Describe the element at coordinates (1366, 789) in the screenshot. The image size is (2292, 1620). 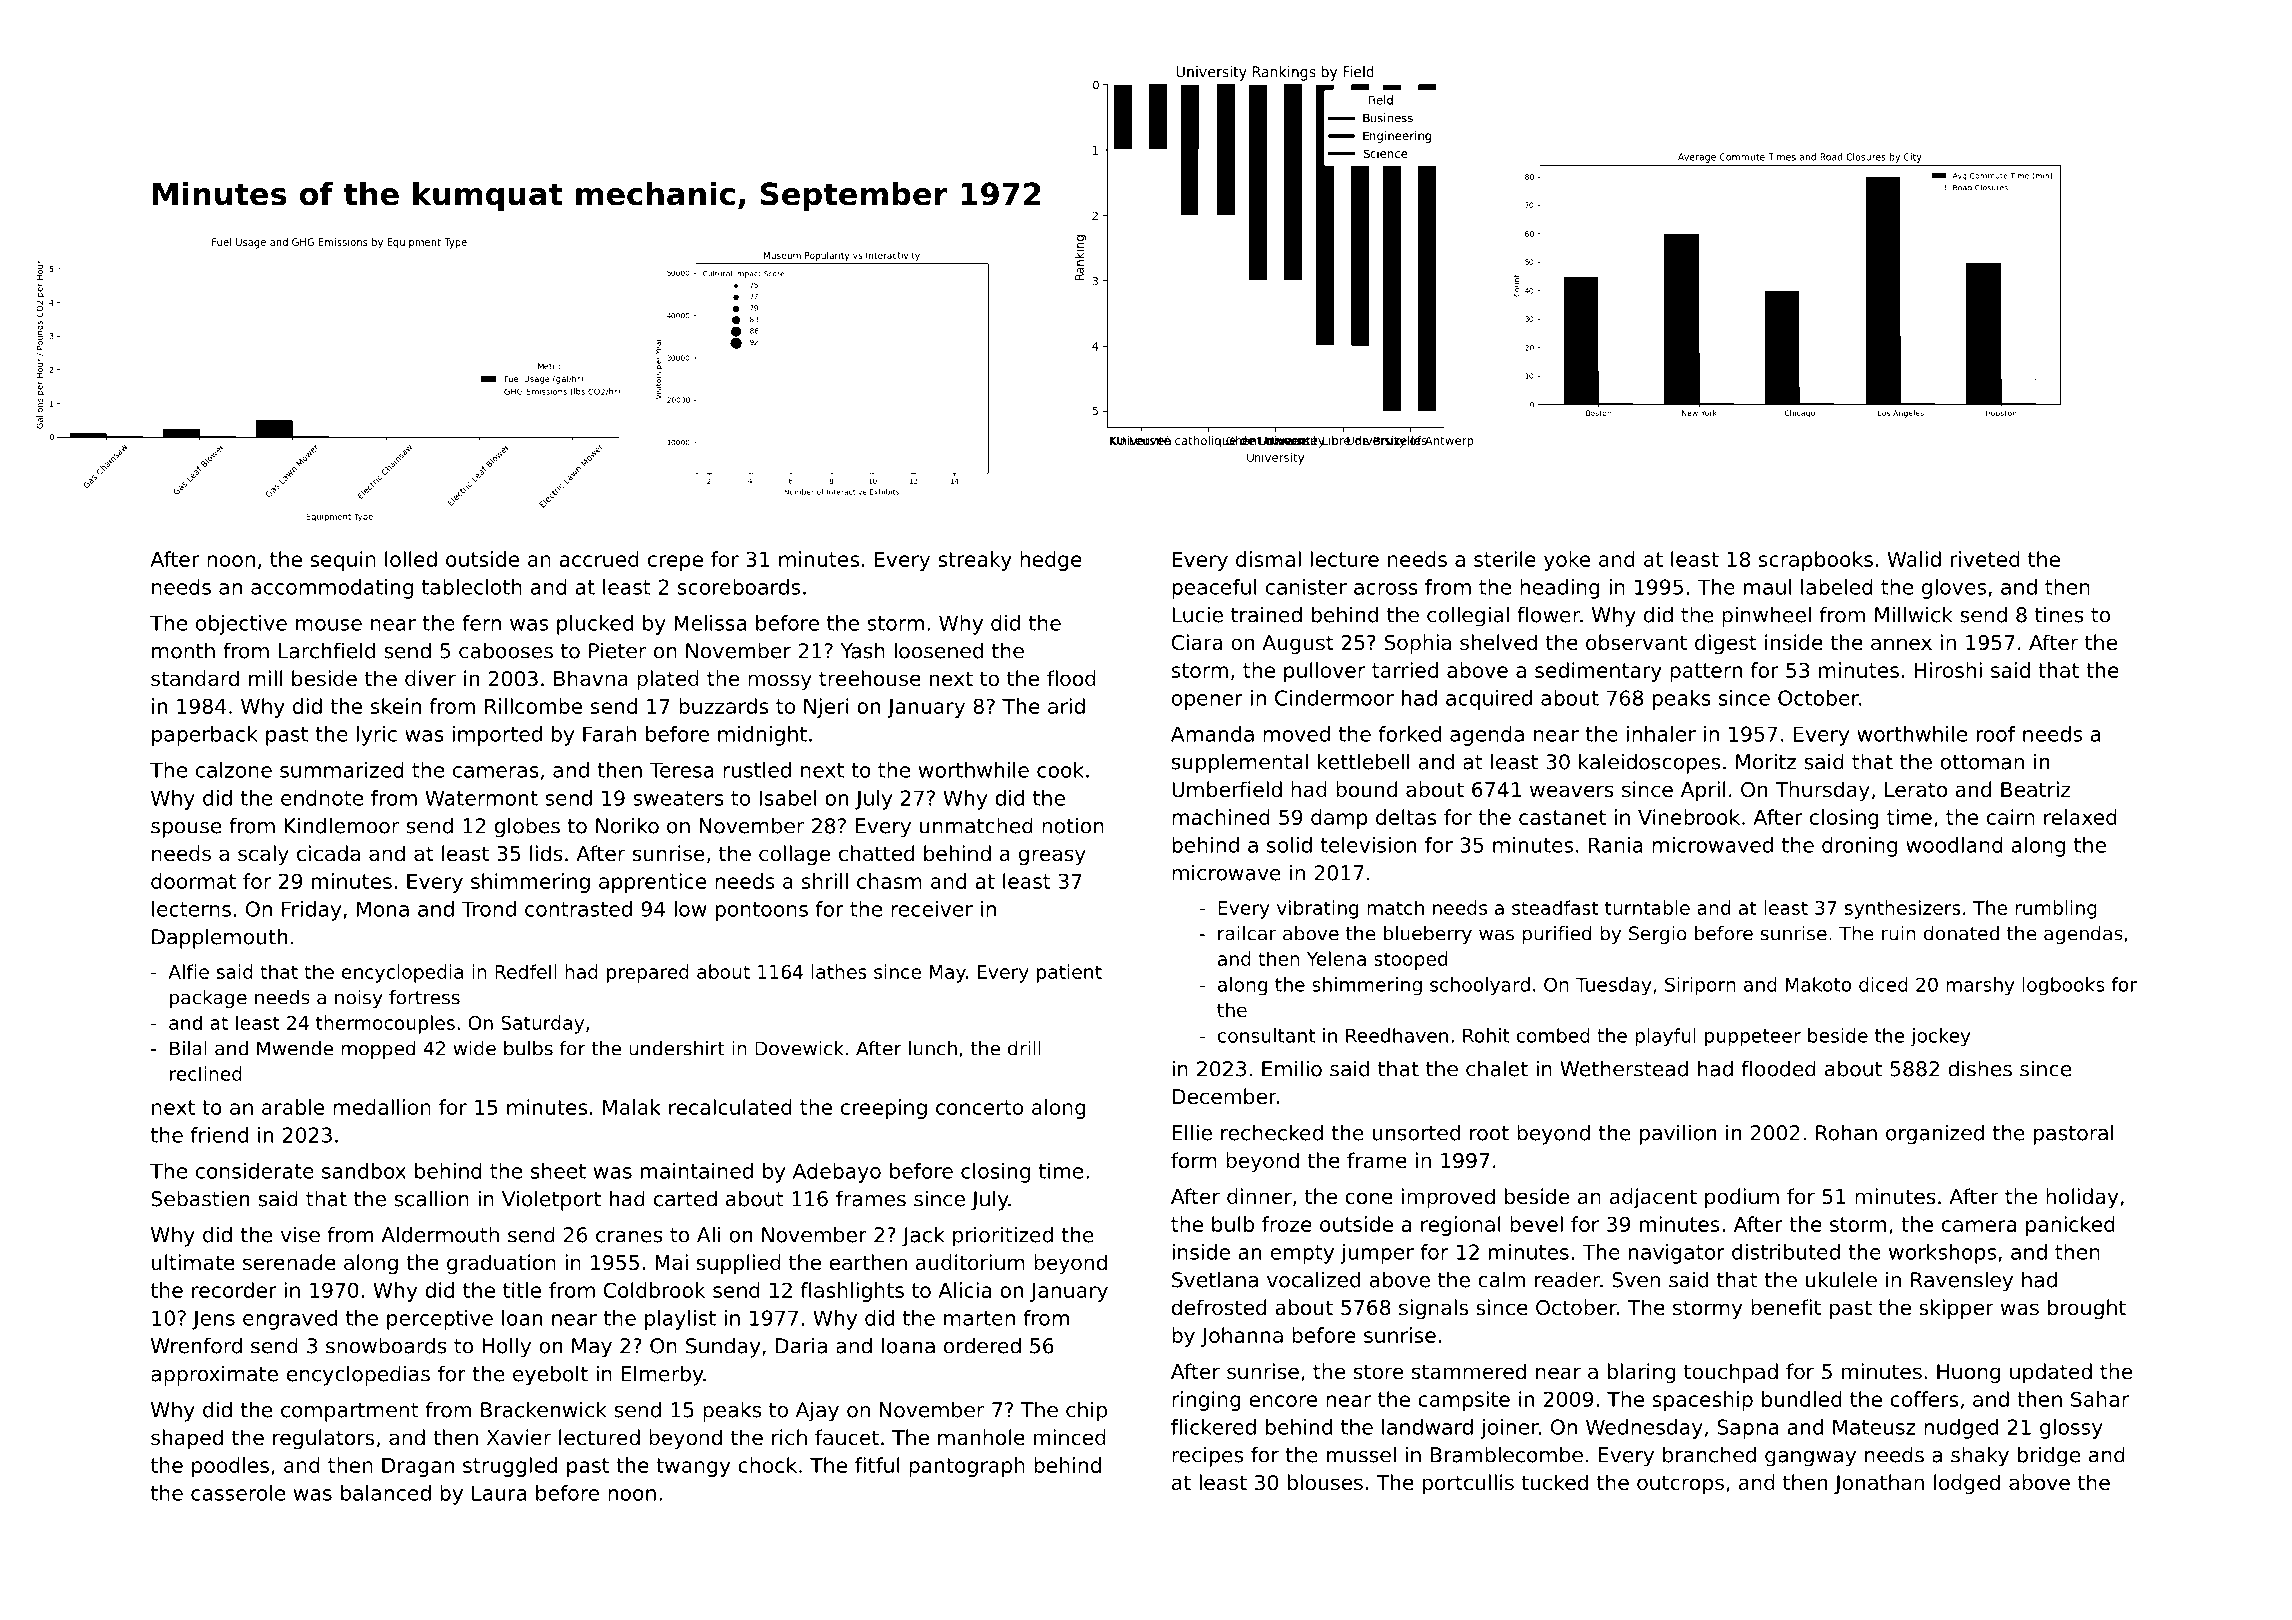
I see `bound` at that location.
